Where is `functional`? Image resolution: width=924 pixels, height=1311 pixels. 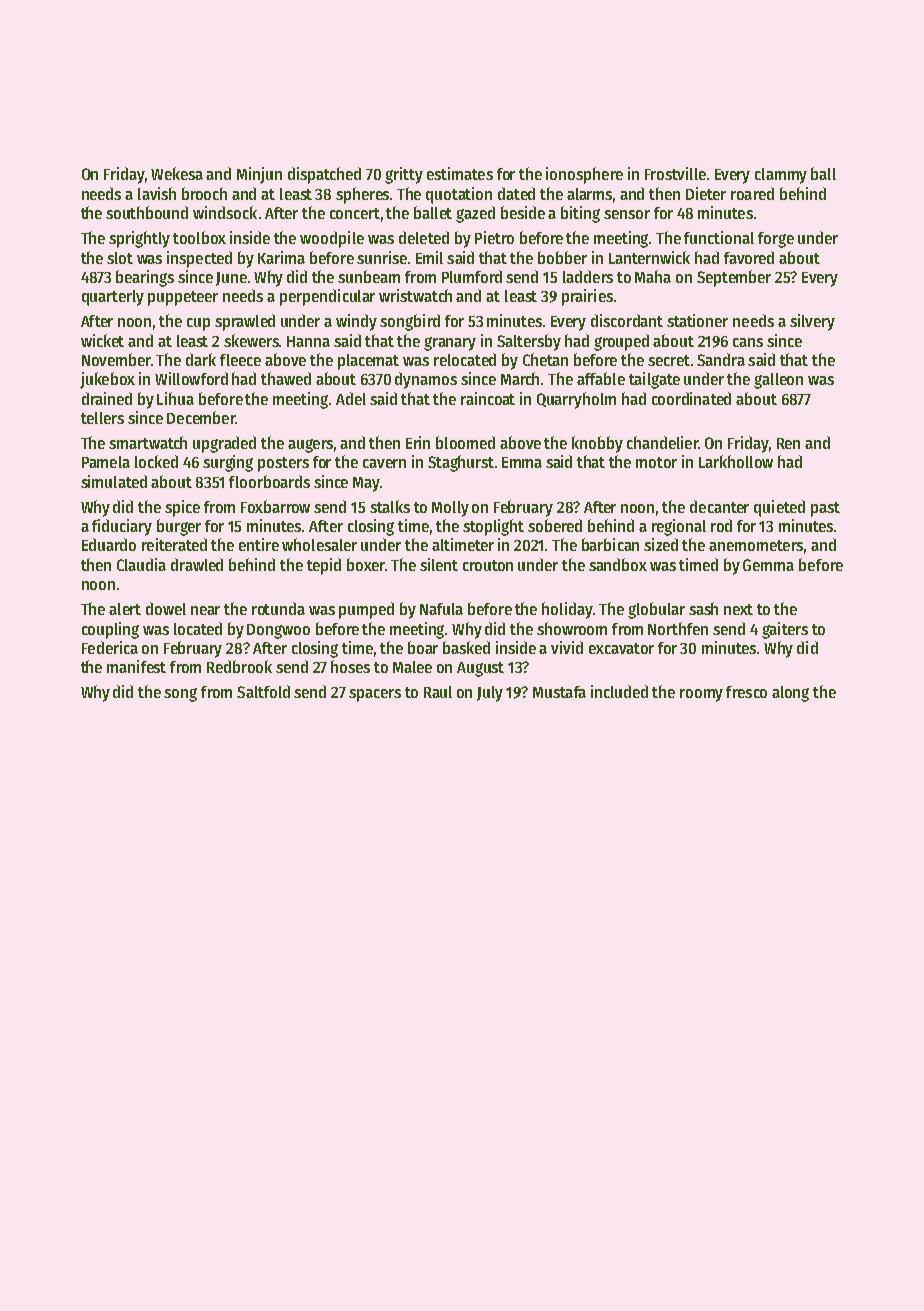 functional is located at coordinates (719, 237).
